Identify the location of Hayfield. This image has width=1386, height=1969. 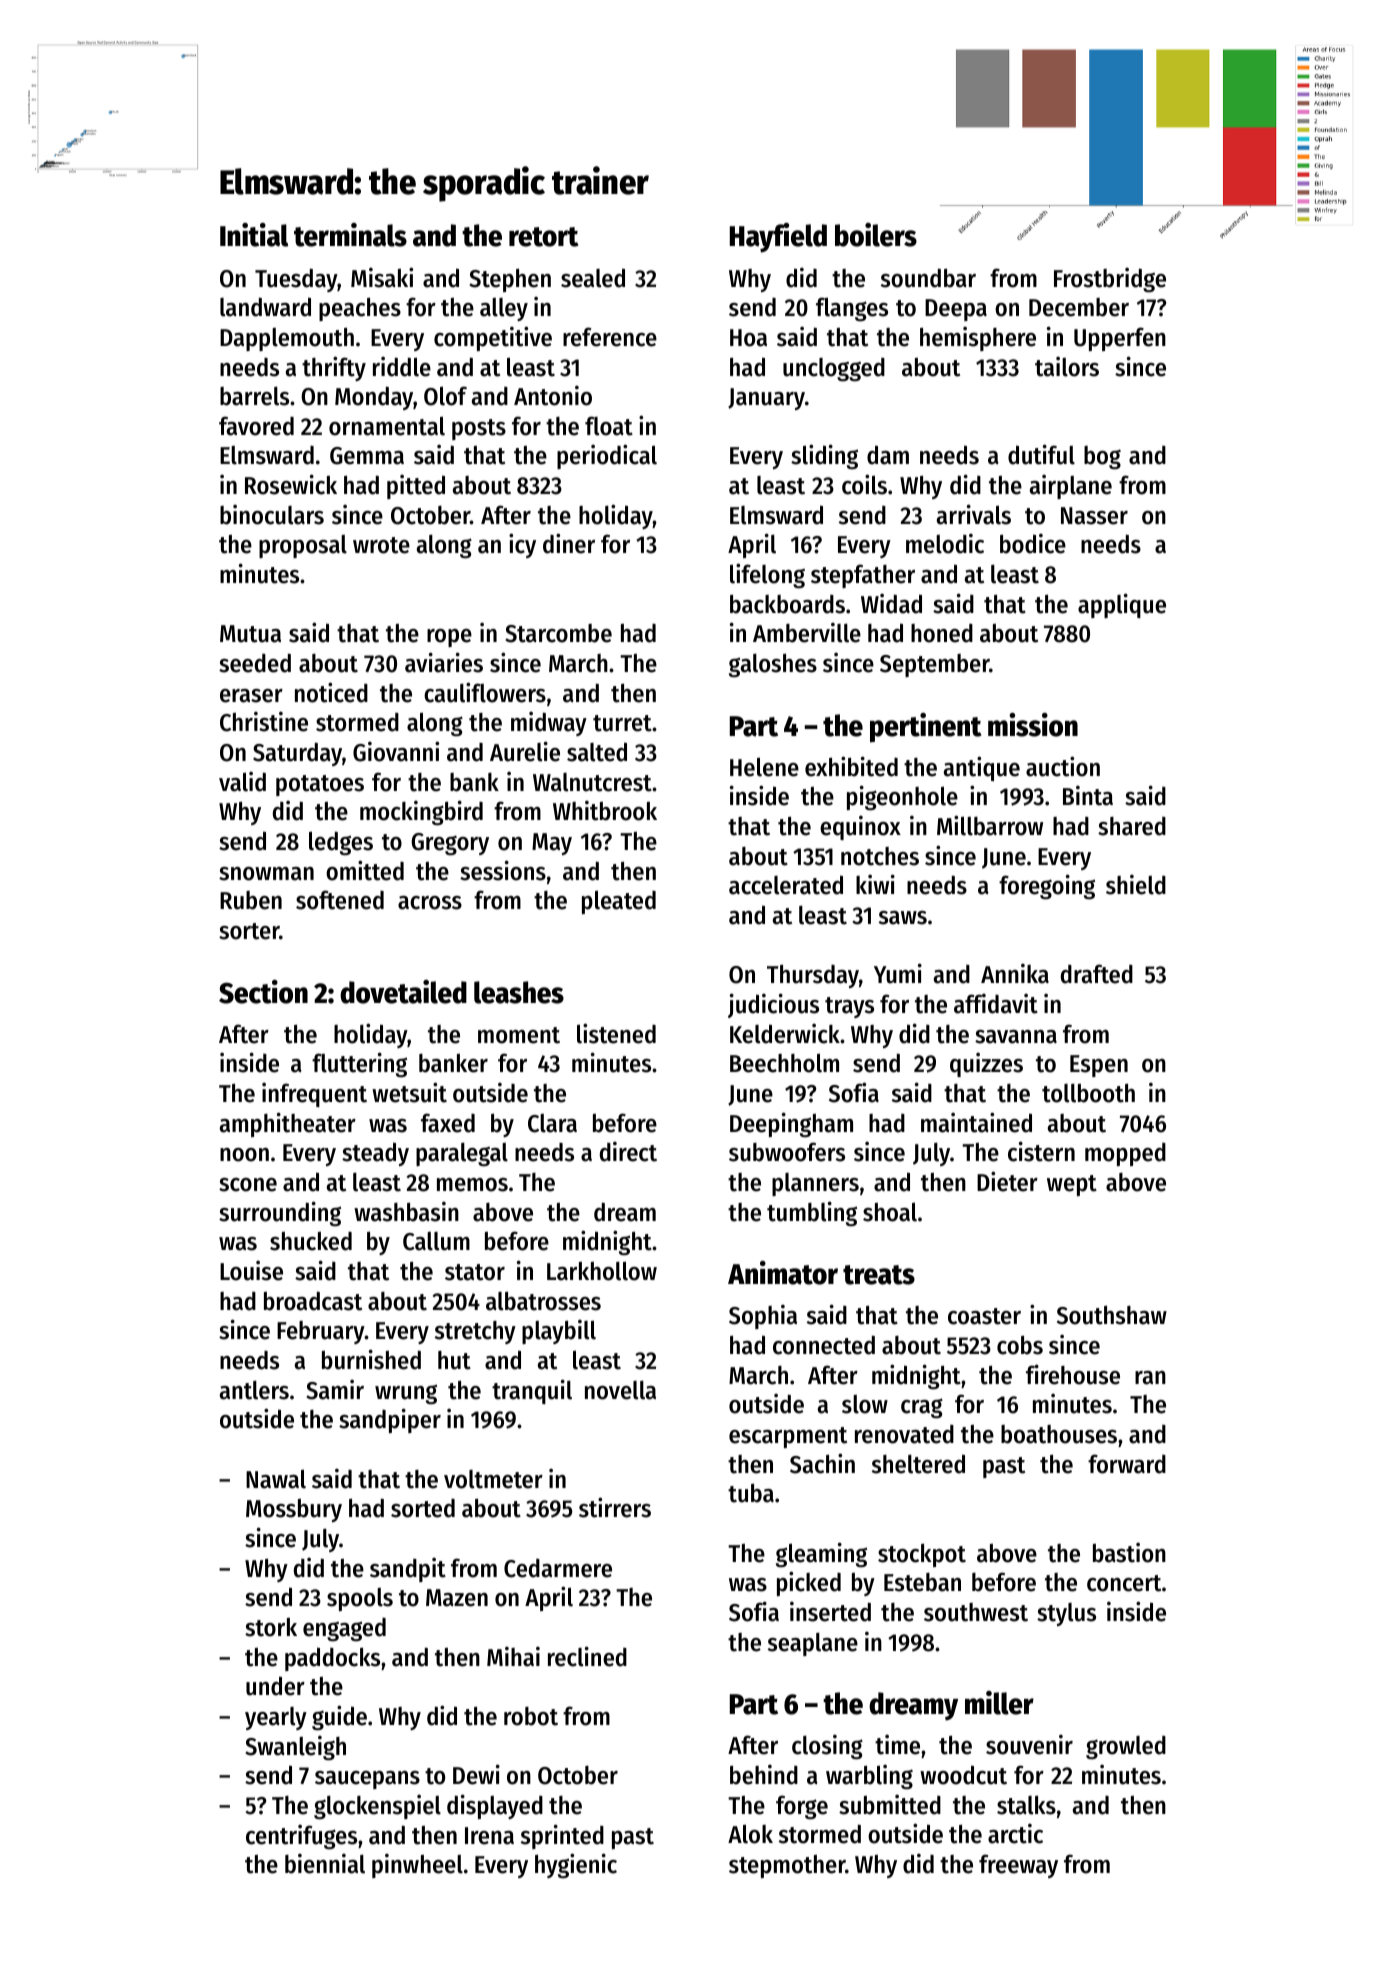
(778, 238).
